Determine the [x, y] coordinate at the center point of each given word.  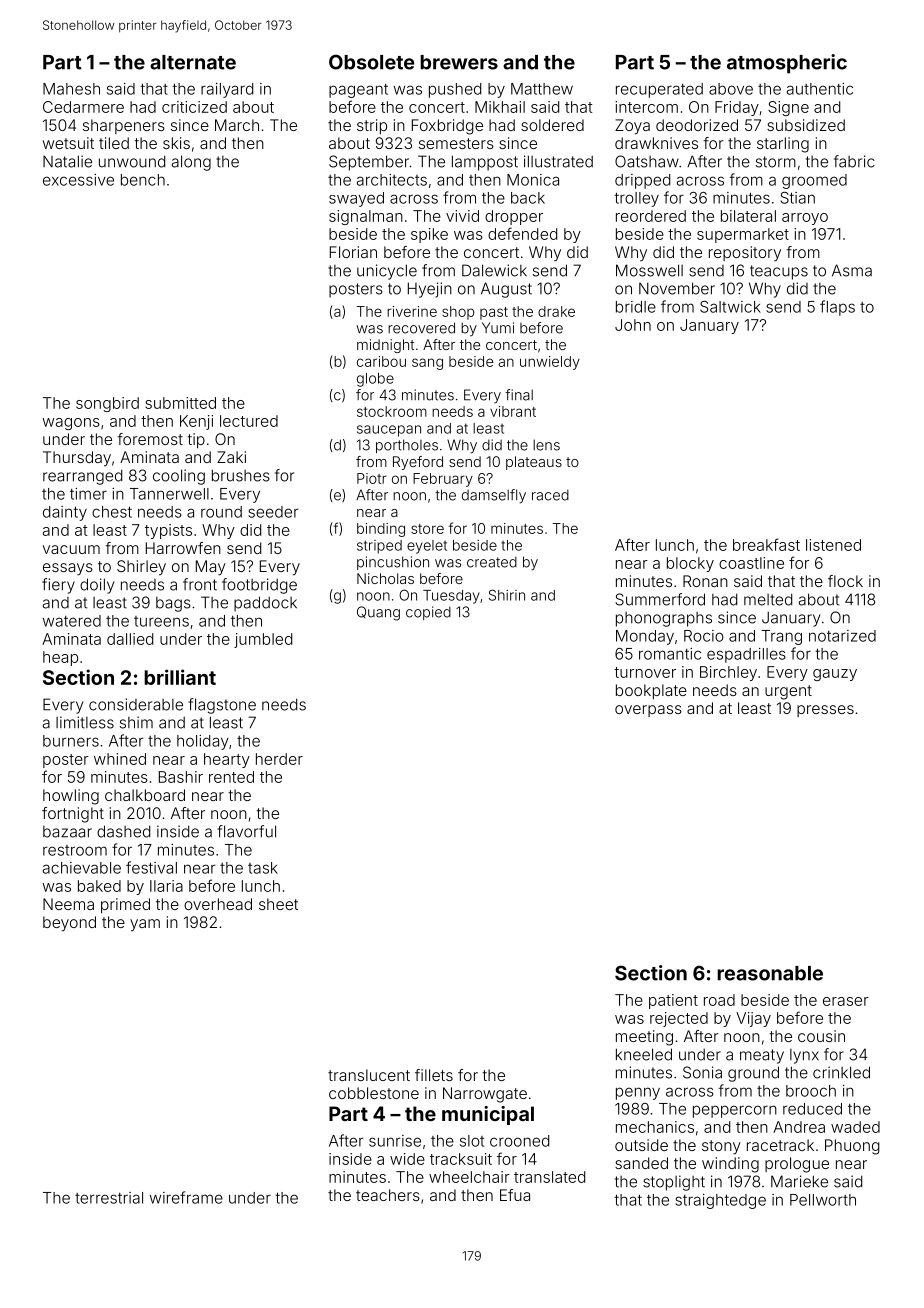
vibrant [513, 411]
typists [168, 531]
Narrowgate [485, 1095]
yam [145, 925]
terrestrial [109, 1198]
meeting [644, 1038]
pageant [358, 91]
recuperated [659, 90]
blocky [690, 564]
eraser [846, 1001]
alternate [193, 62]
